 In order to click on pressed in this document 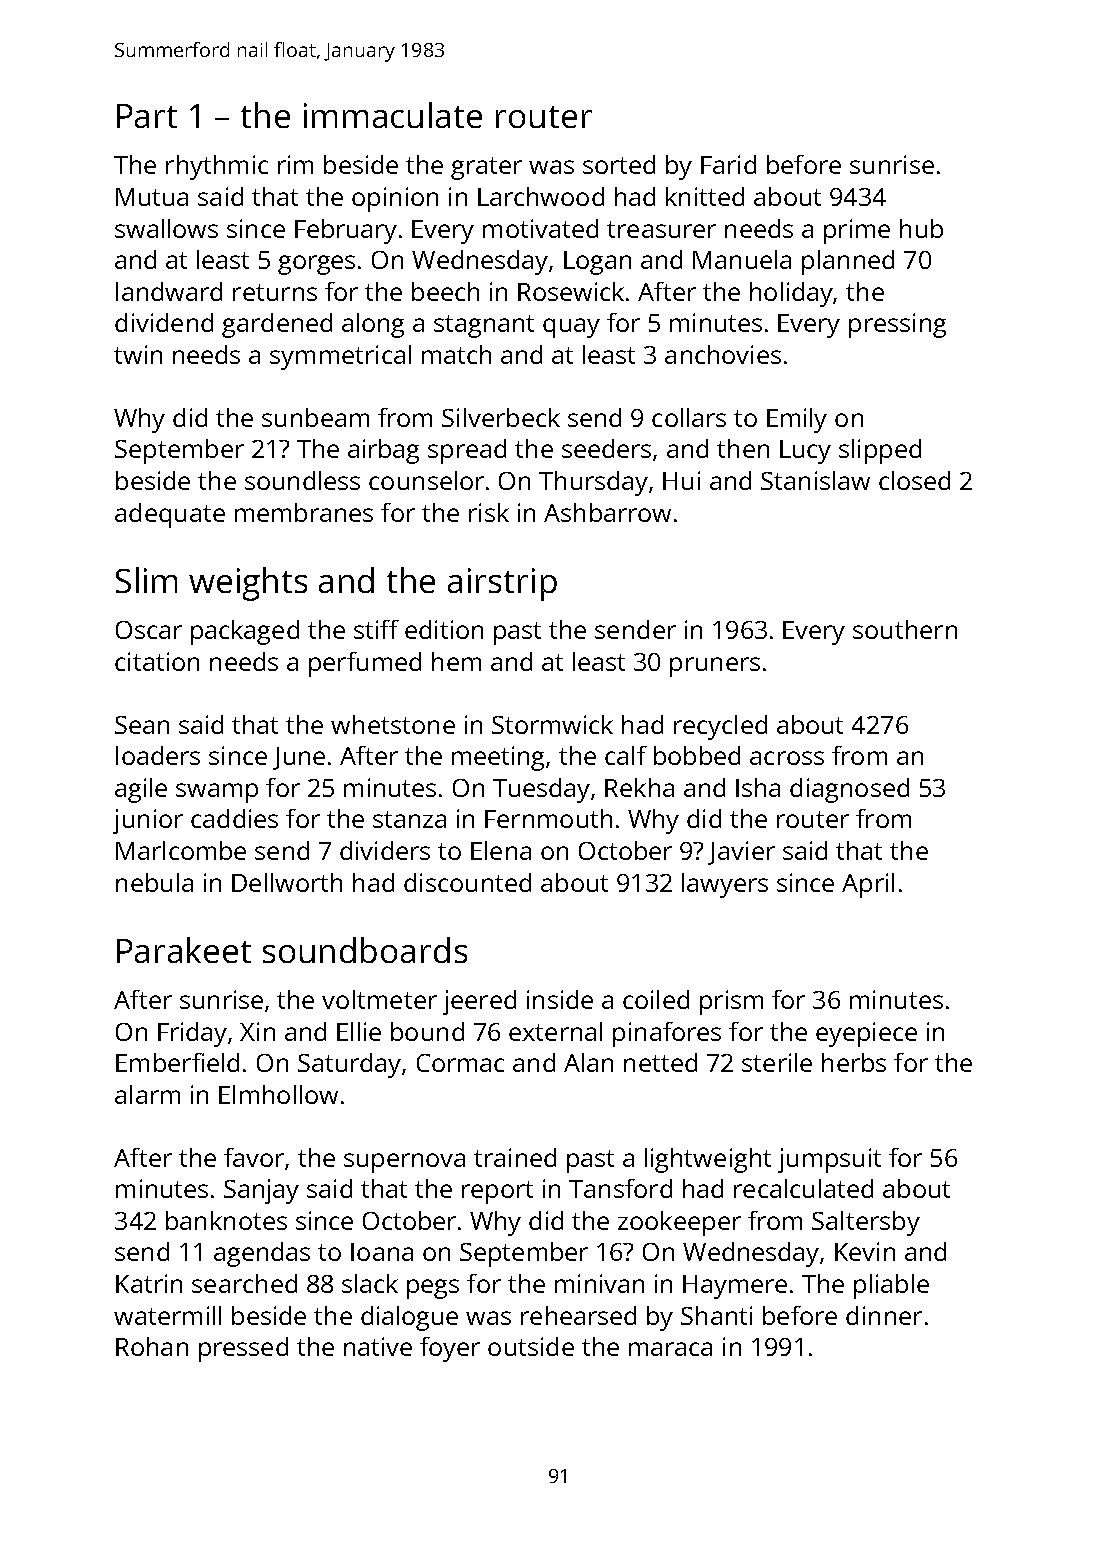, I will do `click(243, 1349)`.
